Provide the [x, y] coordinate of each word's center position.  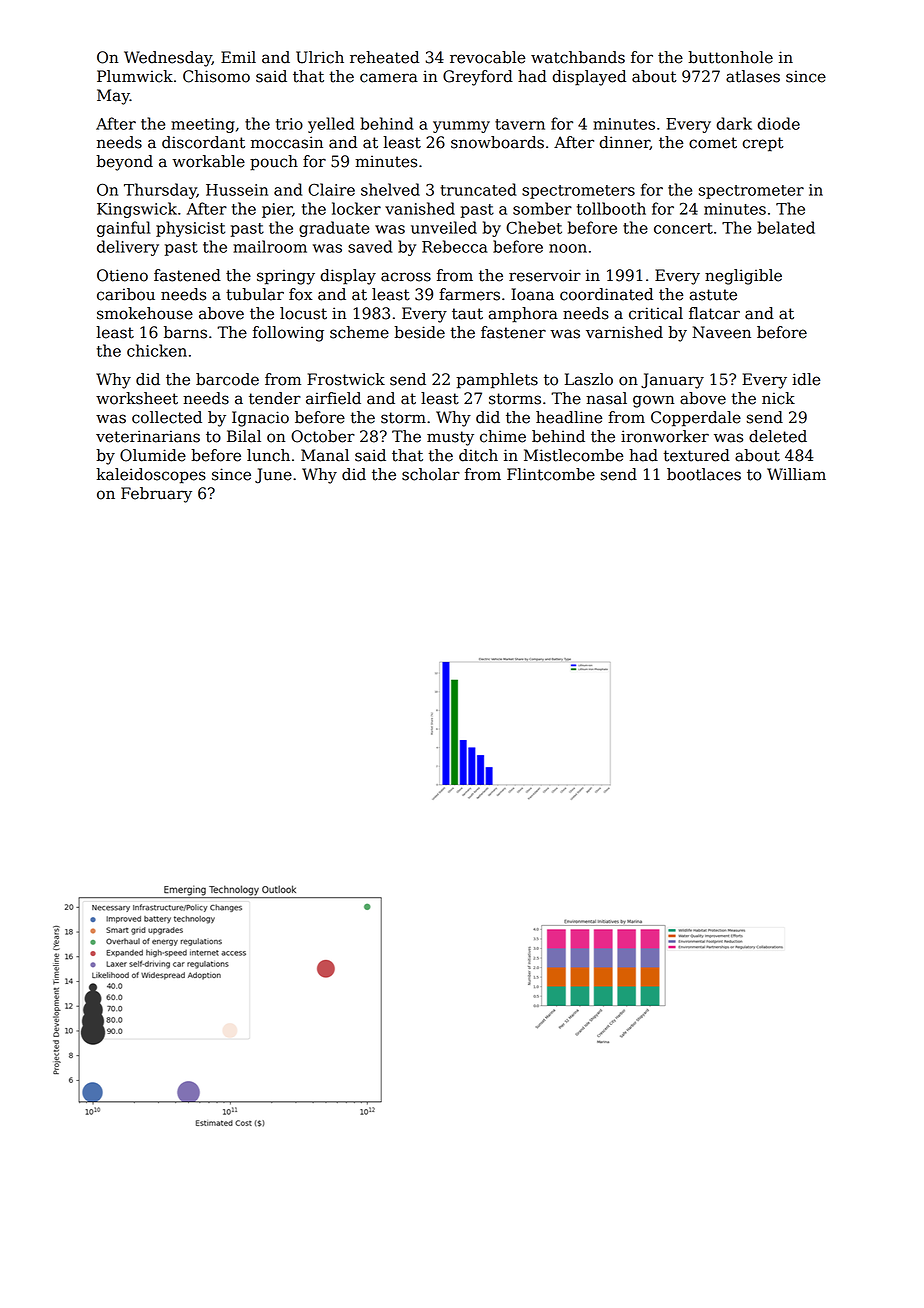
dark [734, 123]
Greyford [478, 78]
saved [370, 246]
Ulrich [320, 57]
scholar [431, 474]
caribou [126, 294]
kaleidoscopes [151, 476]
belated [786, 227]
